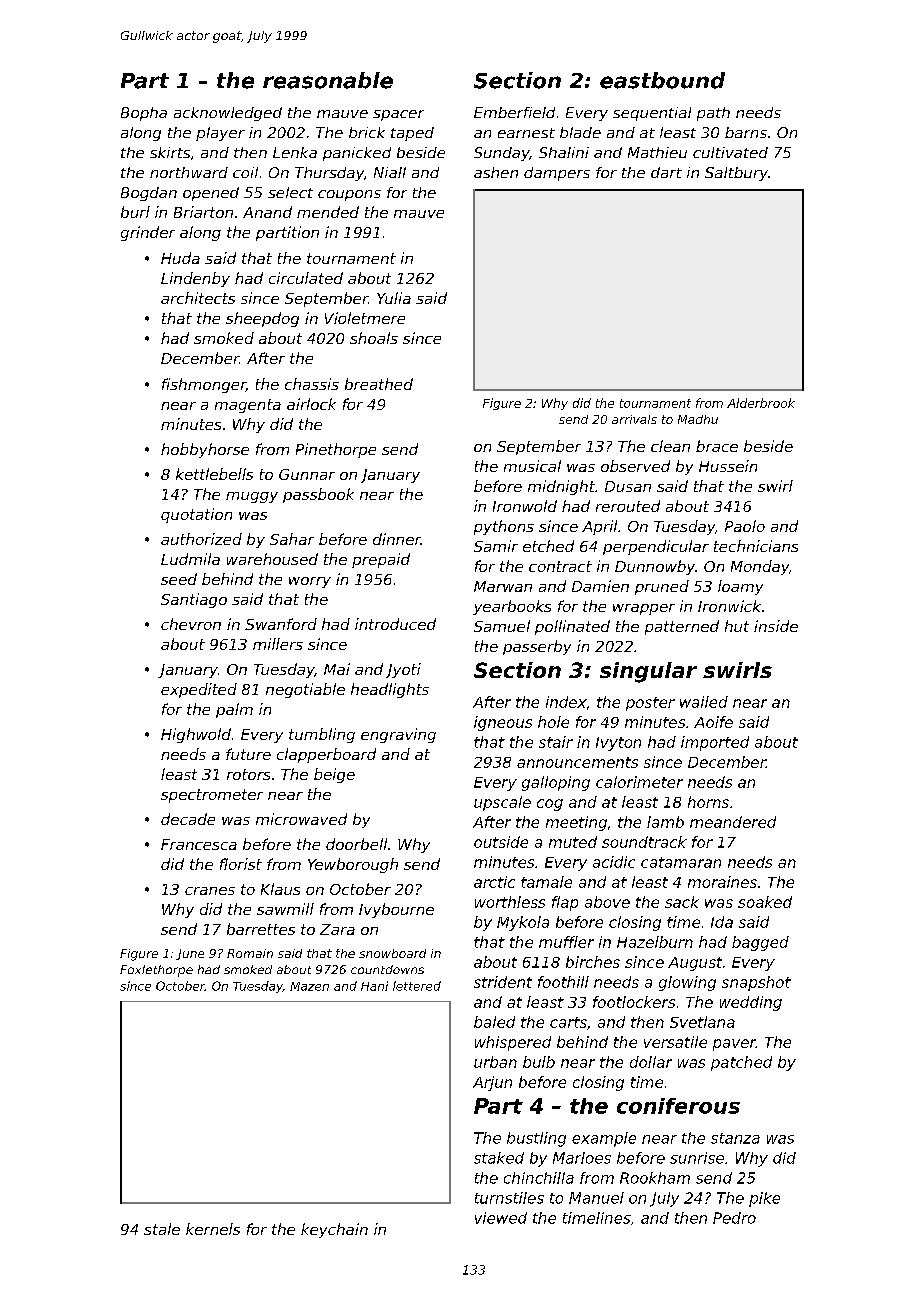 Image resolution: width=924 pixels, height=1308 pixels. I want to click on Pinethorpe, so click(336, 450).
